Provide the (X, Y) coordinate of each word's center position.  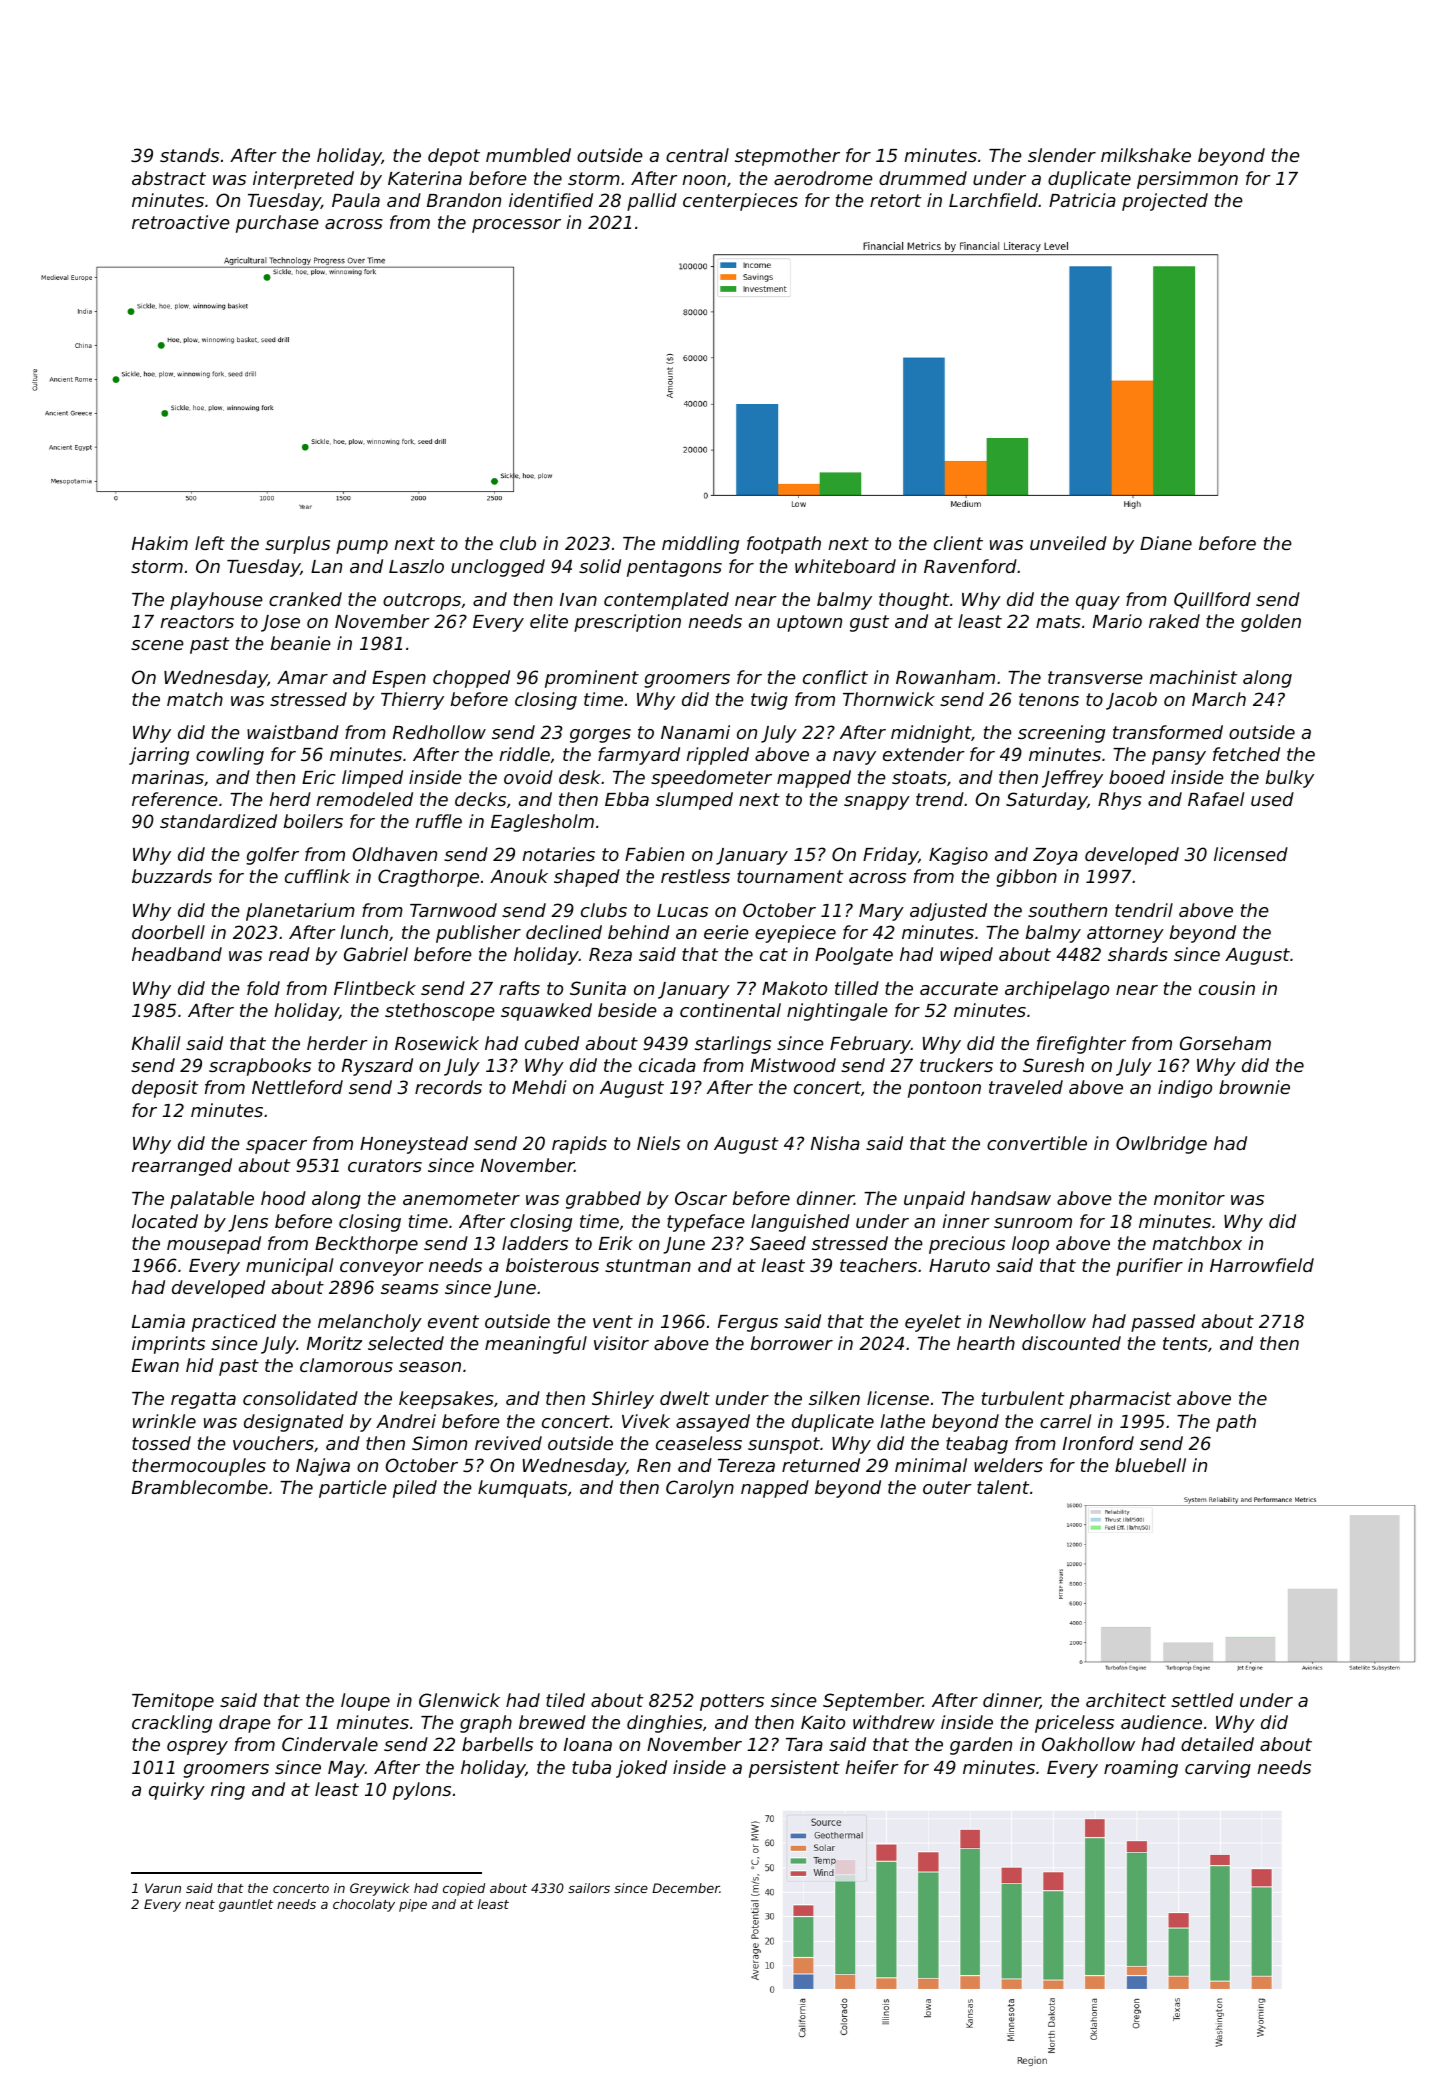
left (210, 543)
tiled (565, 1700)
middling (700, 545)
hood (283, 1198)
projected (1165, 202)
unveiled (1068, 543)
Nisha (835, 1143)
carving (1218, 1769)
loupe (365, 1702)
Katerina (425, 178)
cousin (1227, 988)
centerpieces (740, 202)
